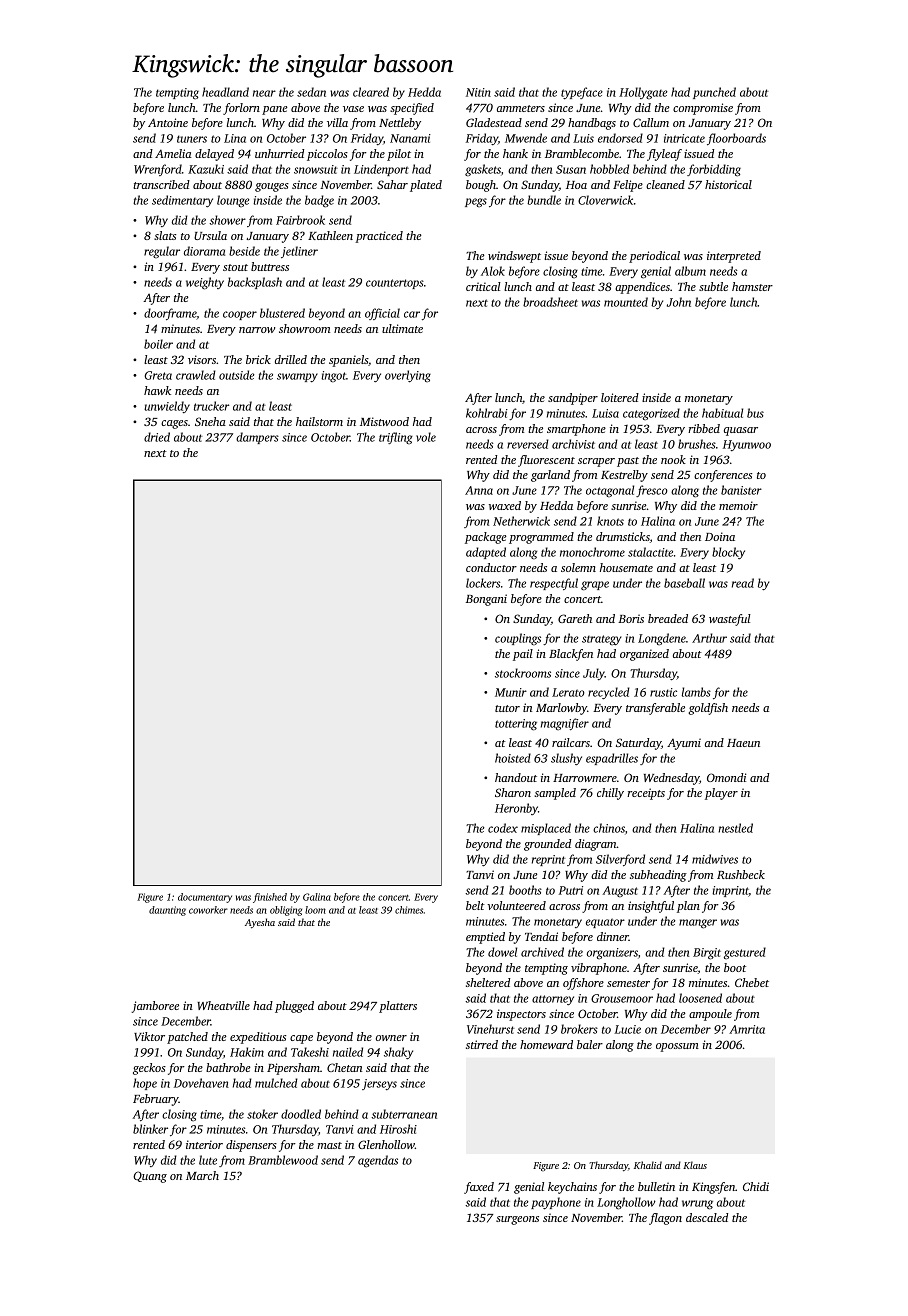 Image resolution: width=908 pixels, height=1316 pixels. What do you see at coordinates (698, 924) in the document?
I see `manger` at bounding box center [698, 924].
